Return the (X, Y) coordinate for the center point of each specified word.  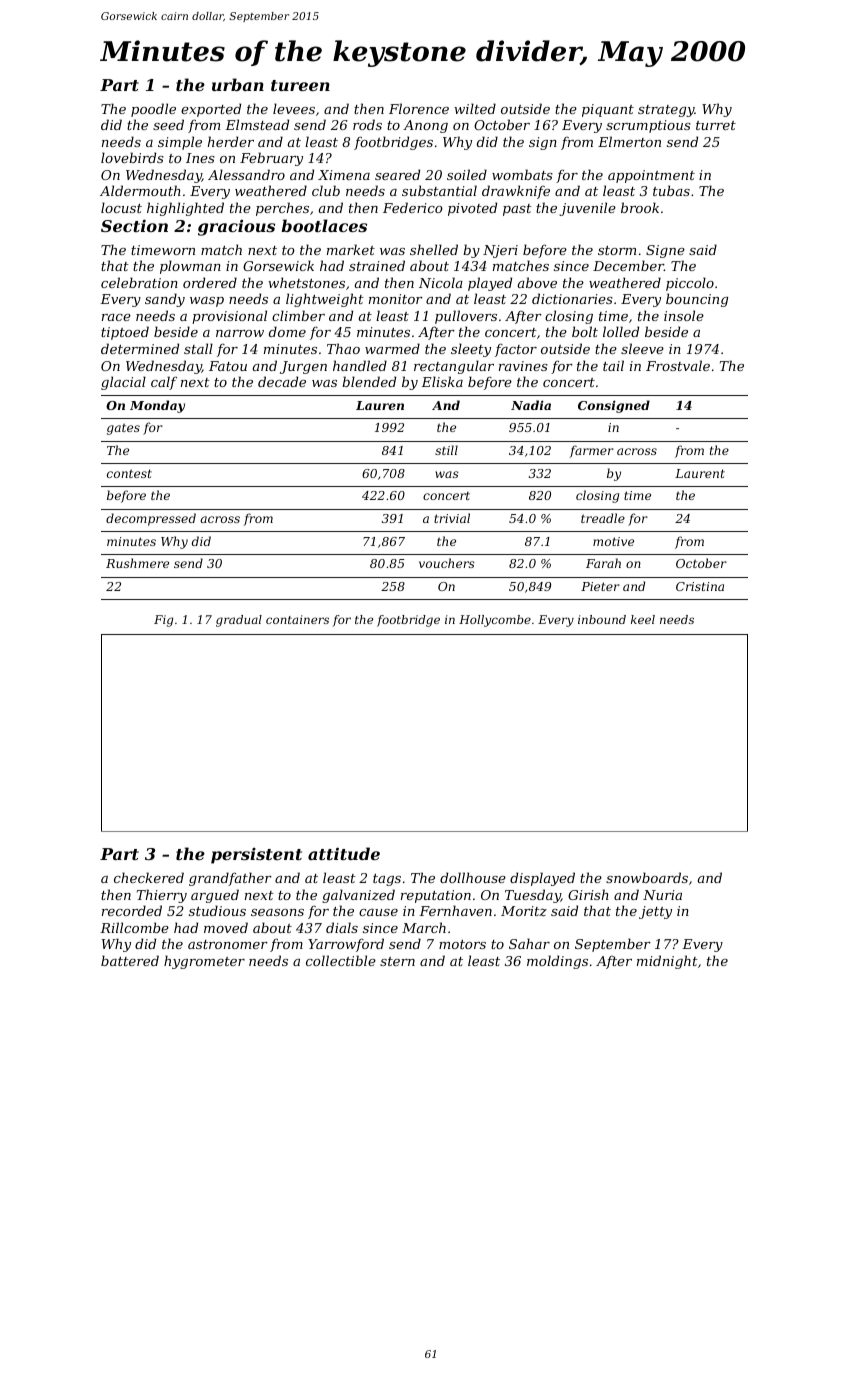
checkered (149, 877)
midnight (667, 962)
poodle (153, 110)
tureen (300, 85)
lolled (621, 331)
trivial (452, 518)
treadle (603, 518)
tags (387, 880)
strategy (666, 111)
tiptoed (125, 333)
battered (130, 960)
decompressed (151, 519)
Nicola (441, 282)
